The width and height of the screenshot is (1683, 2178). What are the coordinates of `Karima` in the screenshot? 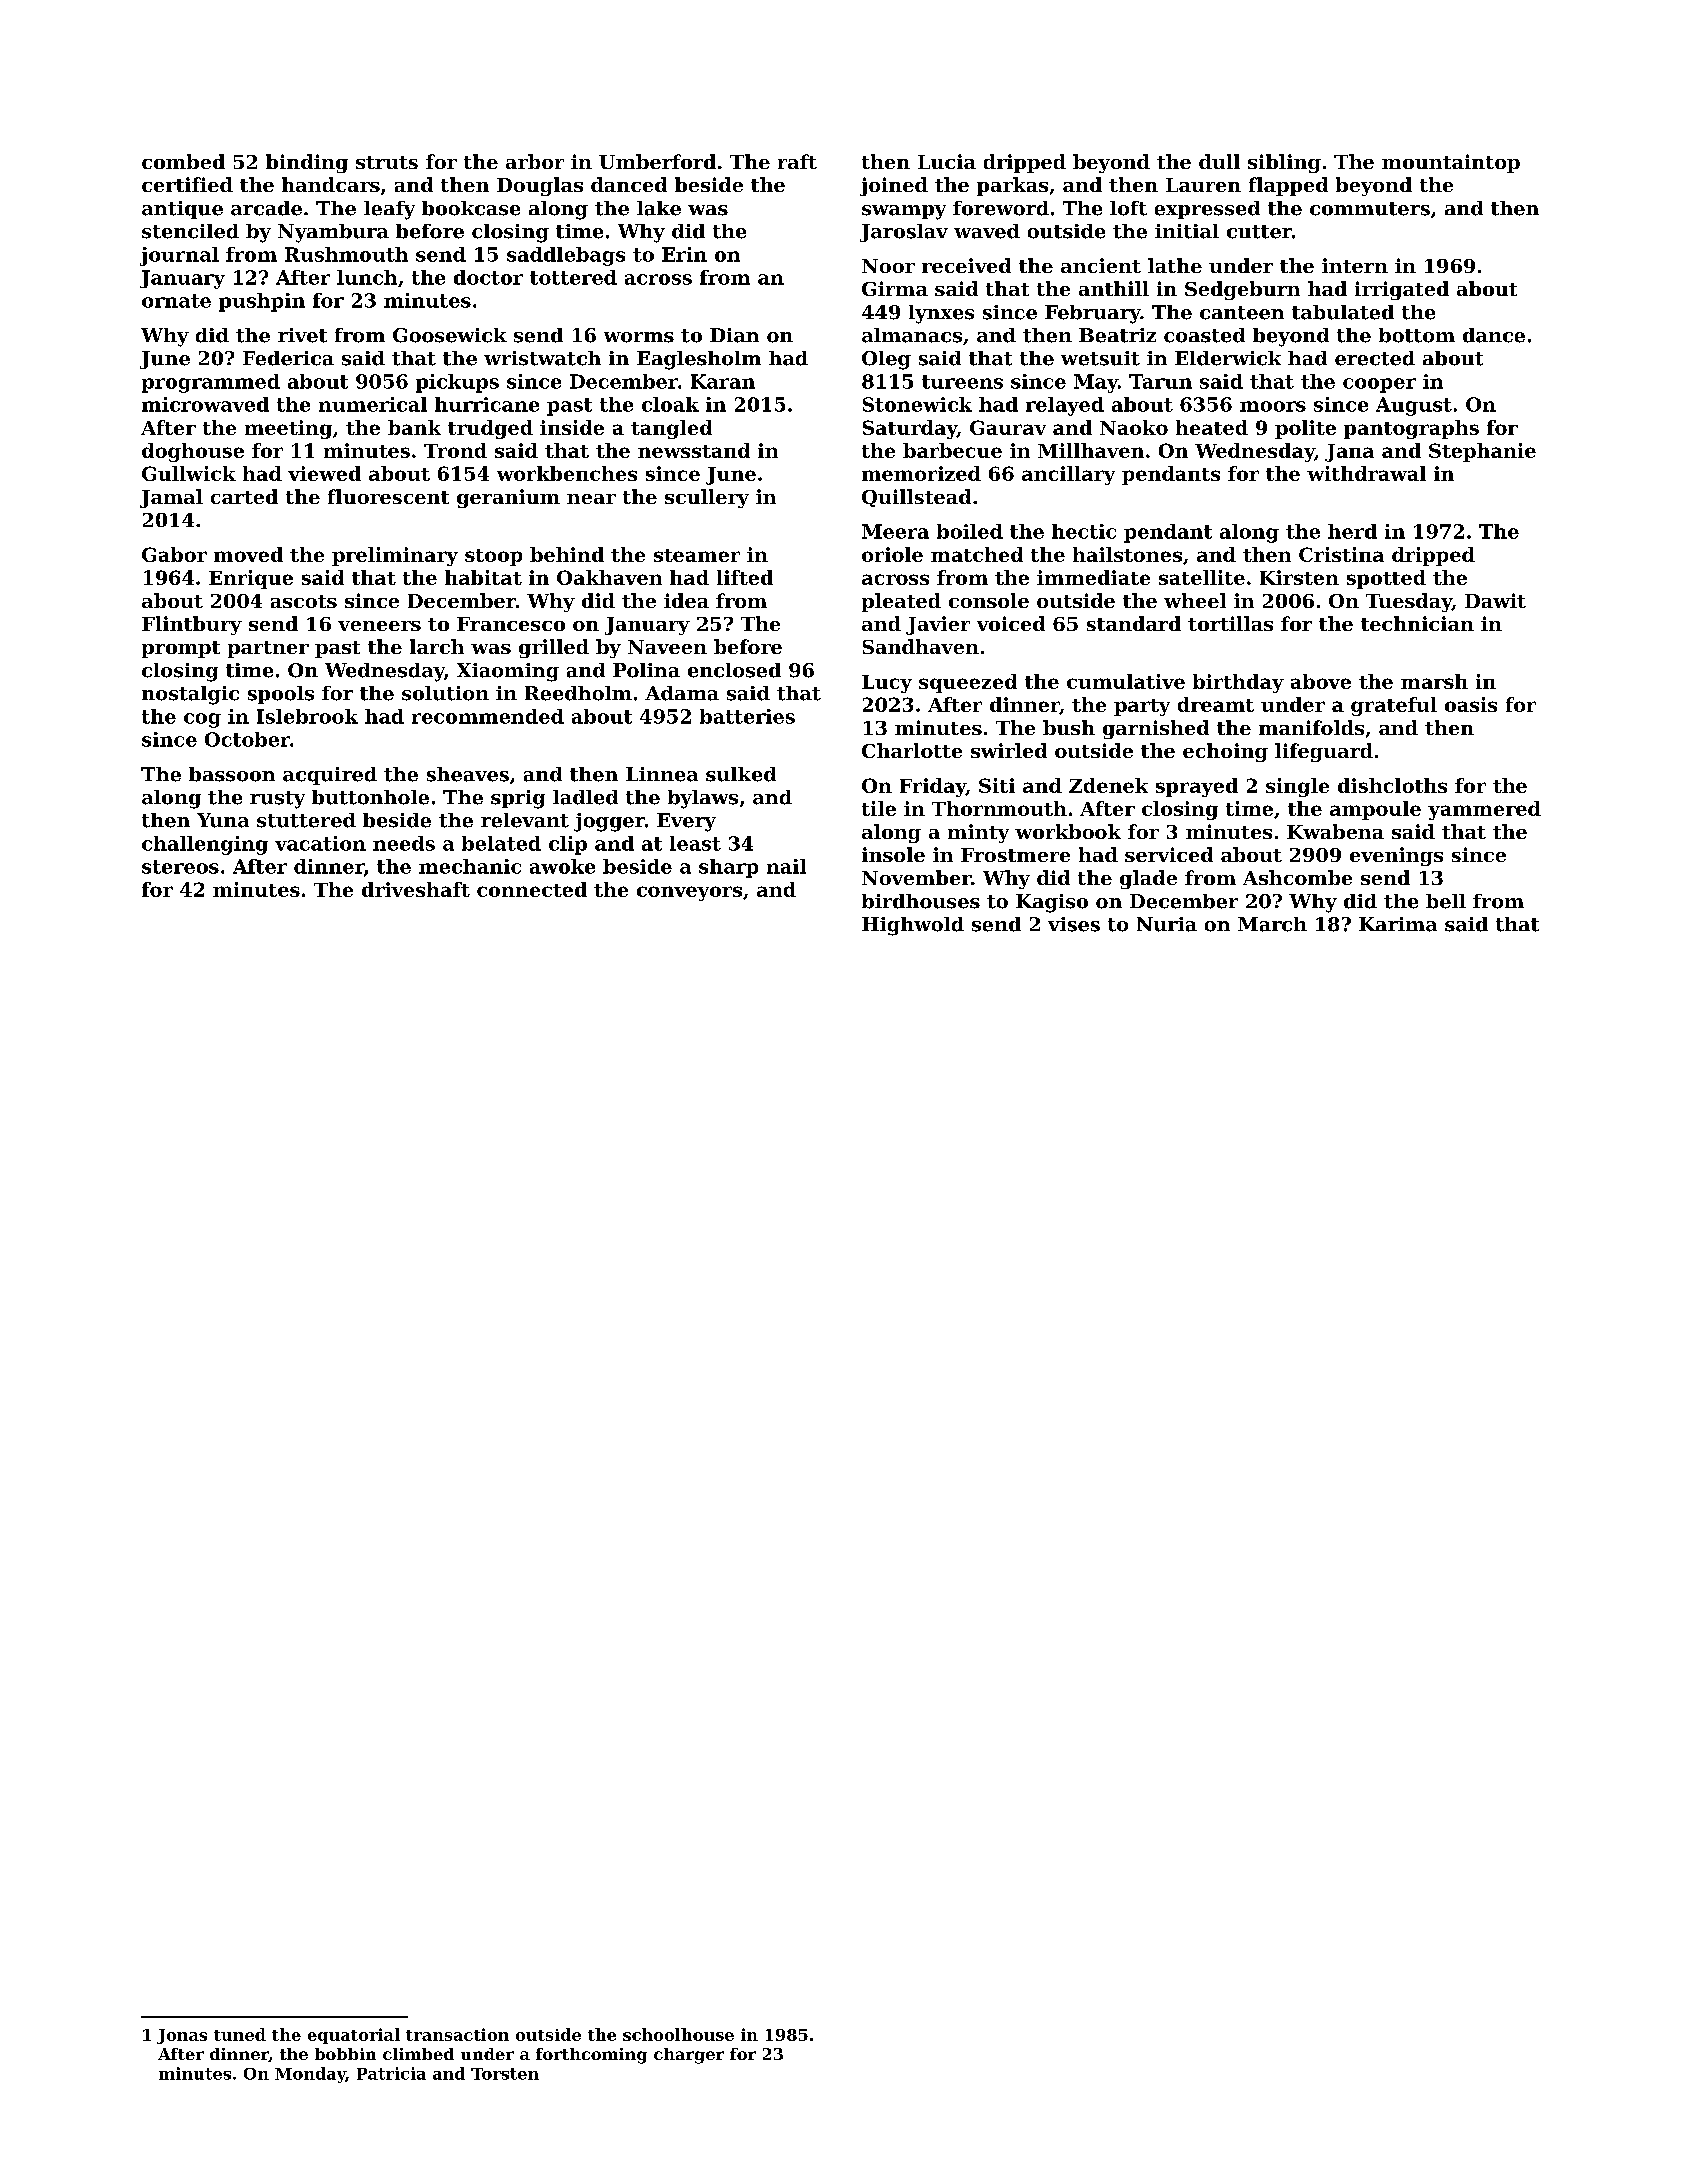 It's located at (1398, 924).
